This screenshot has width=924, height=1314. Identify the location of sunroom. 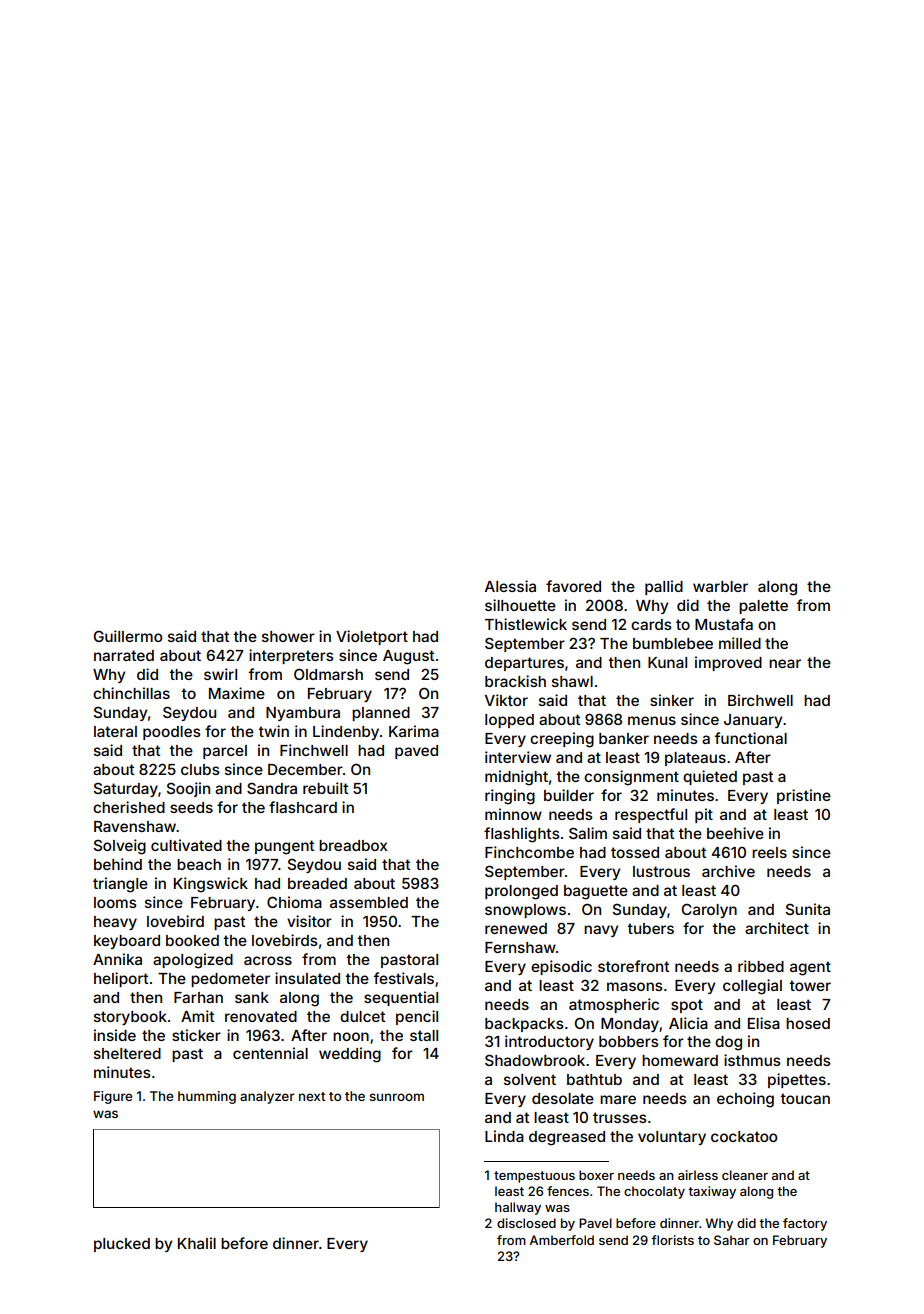
(396, 1097).
